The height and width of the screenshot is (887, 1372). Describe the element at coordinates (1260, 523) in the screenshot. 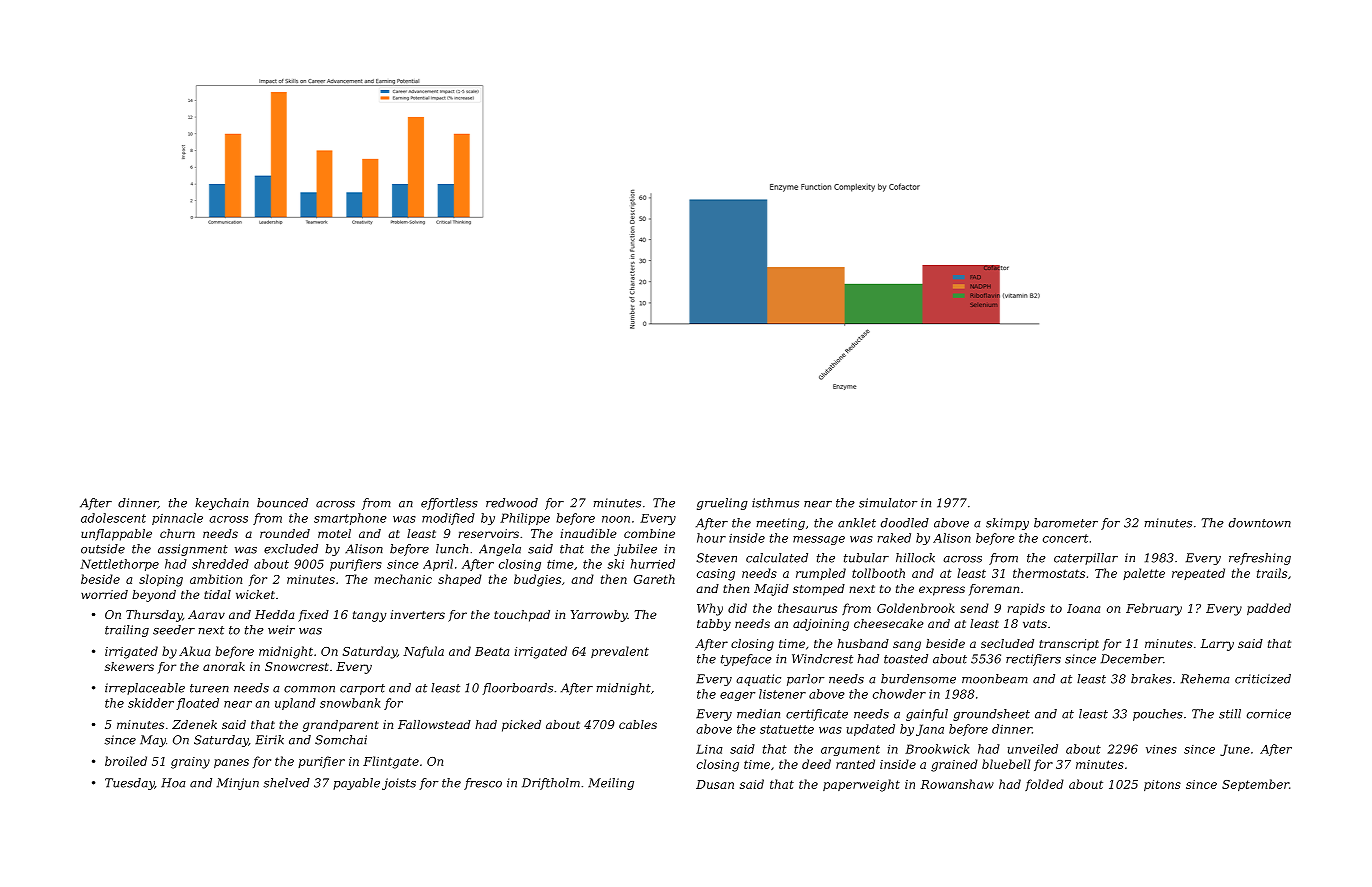

I see `downtown` at that location.
